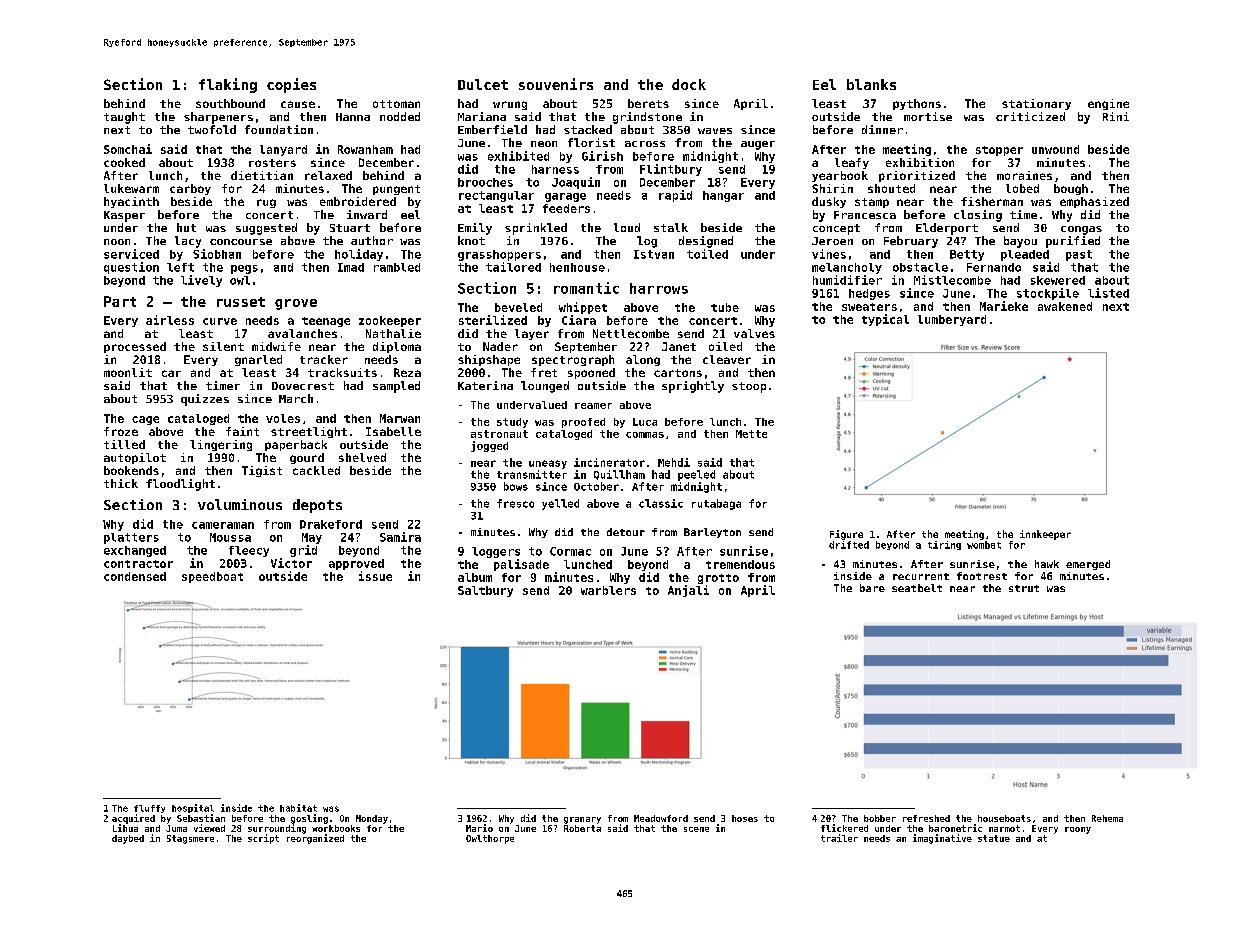 This page has width=1233, height=952. Describe the element at coordinates (885, 320) in the page. I see `typical` at that location.
